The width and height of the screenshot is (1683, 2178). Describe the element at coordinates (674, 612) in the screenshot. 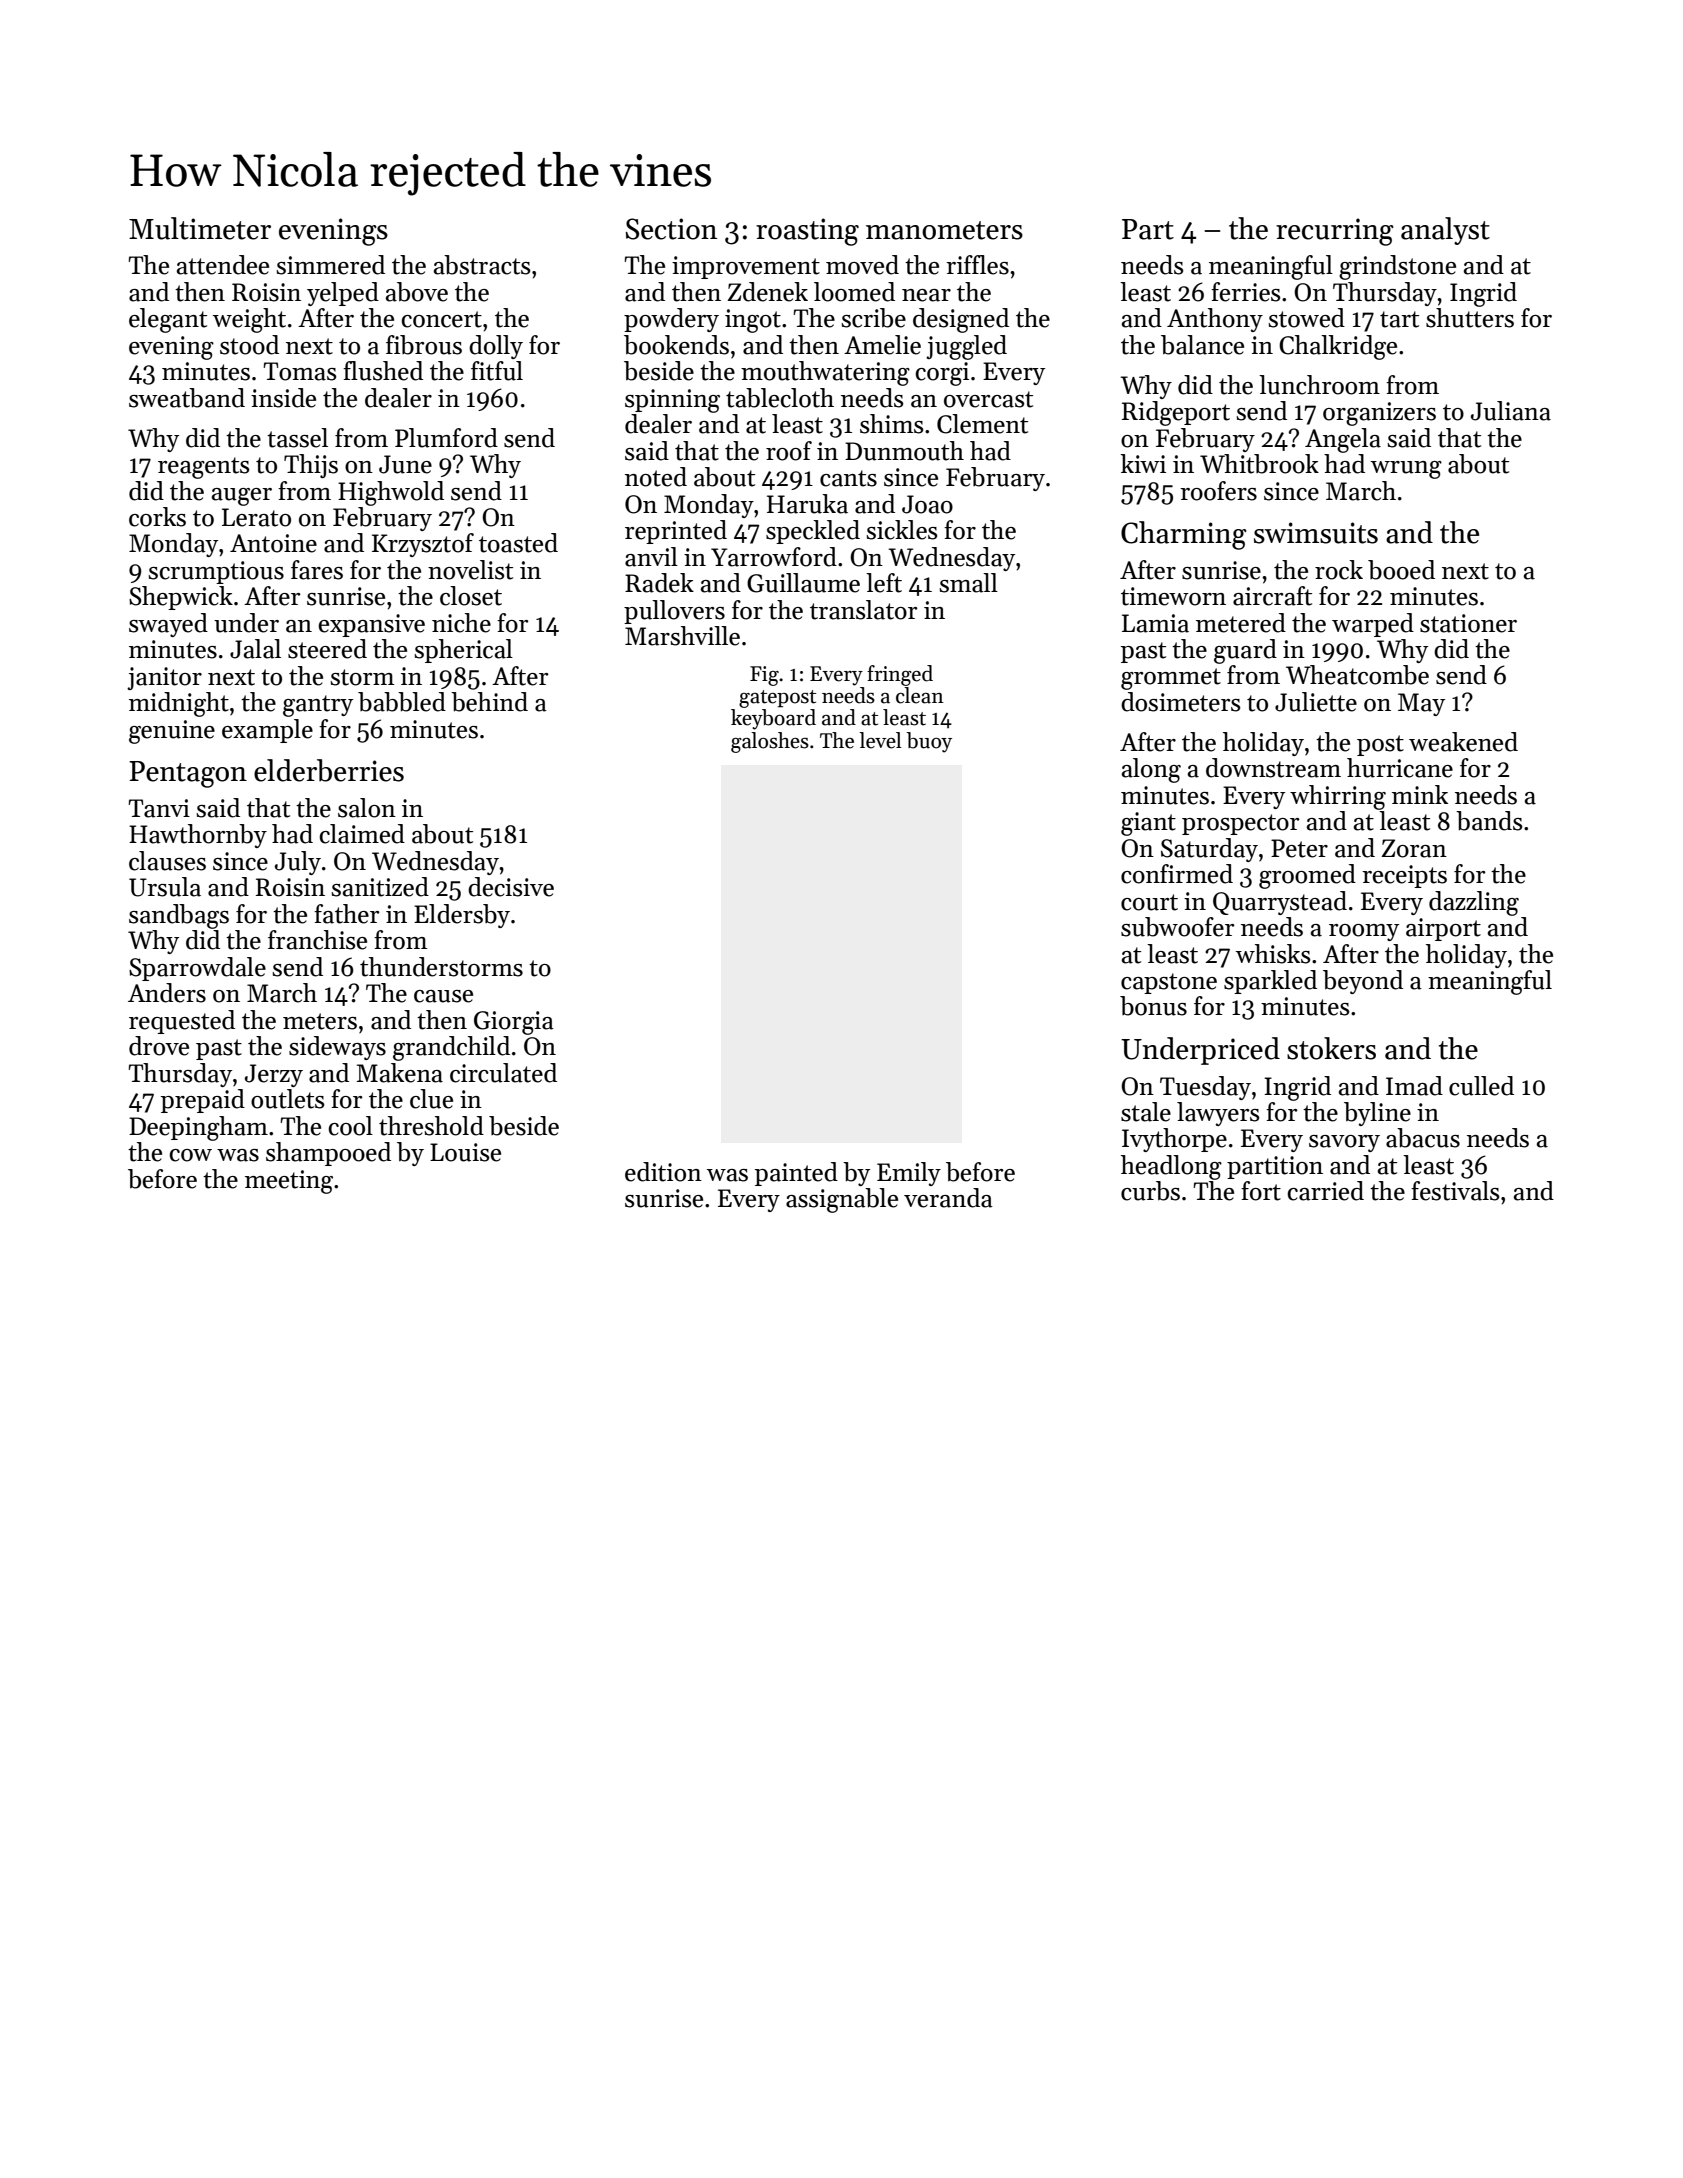

I see `pullovers` at that location.
